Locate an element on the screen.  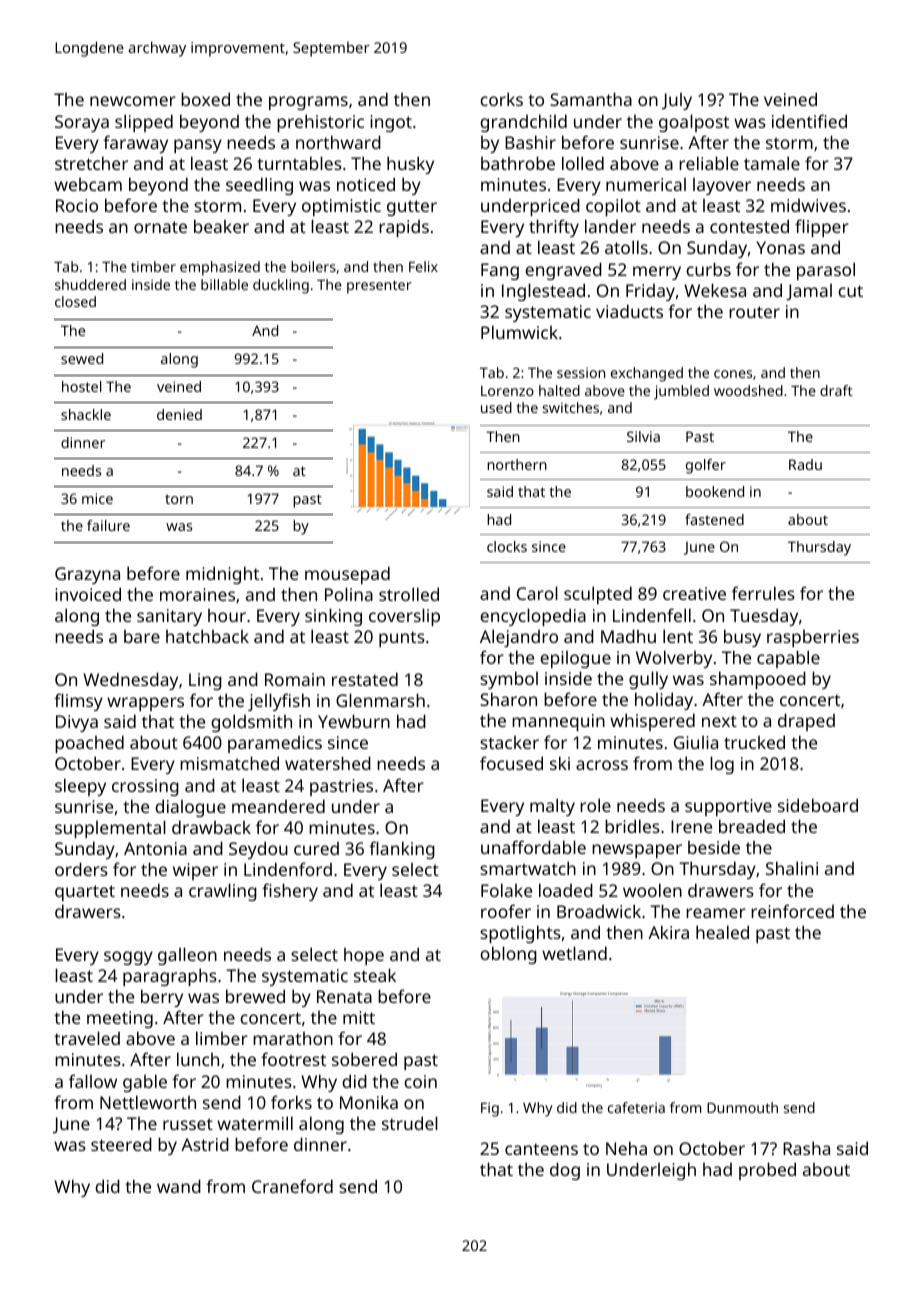
mitt is located at coordinates (359, 1017).
